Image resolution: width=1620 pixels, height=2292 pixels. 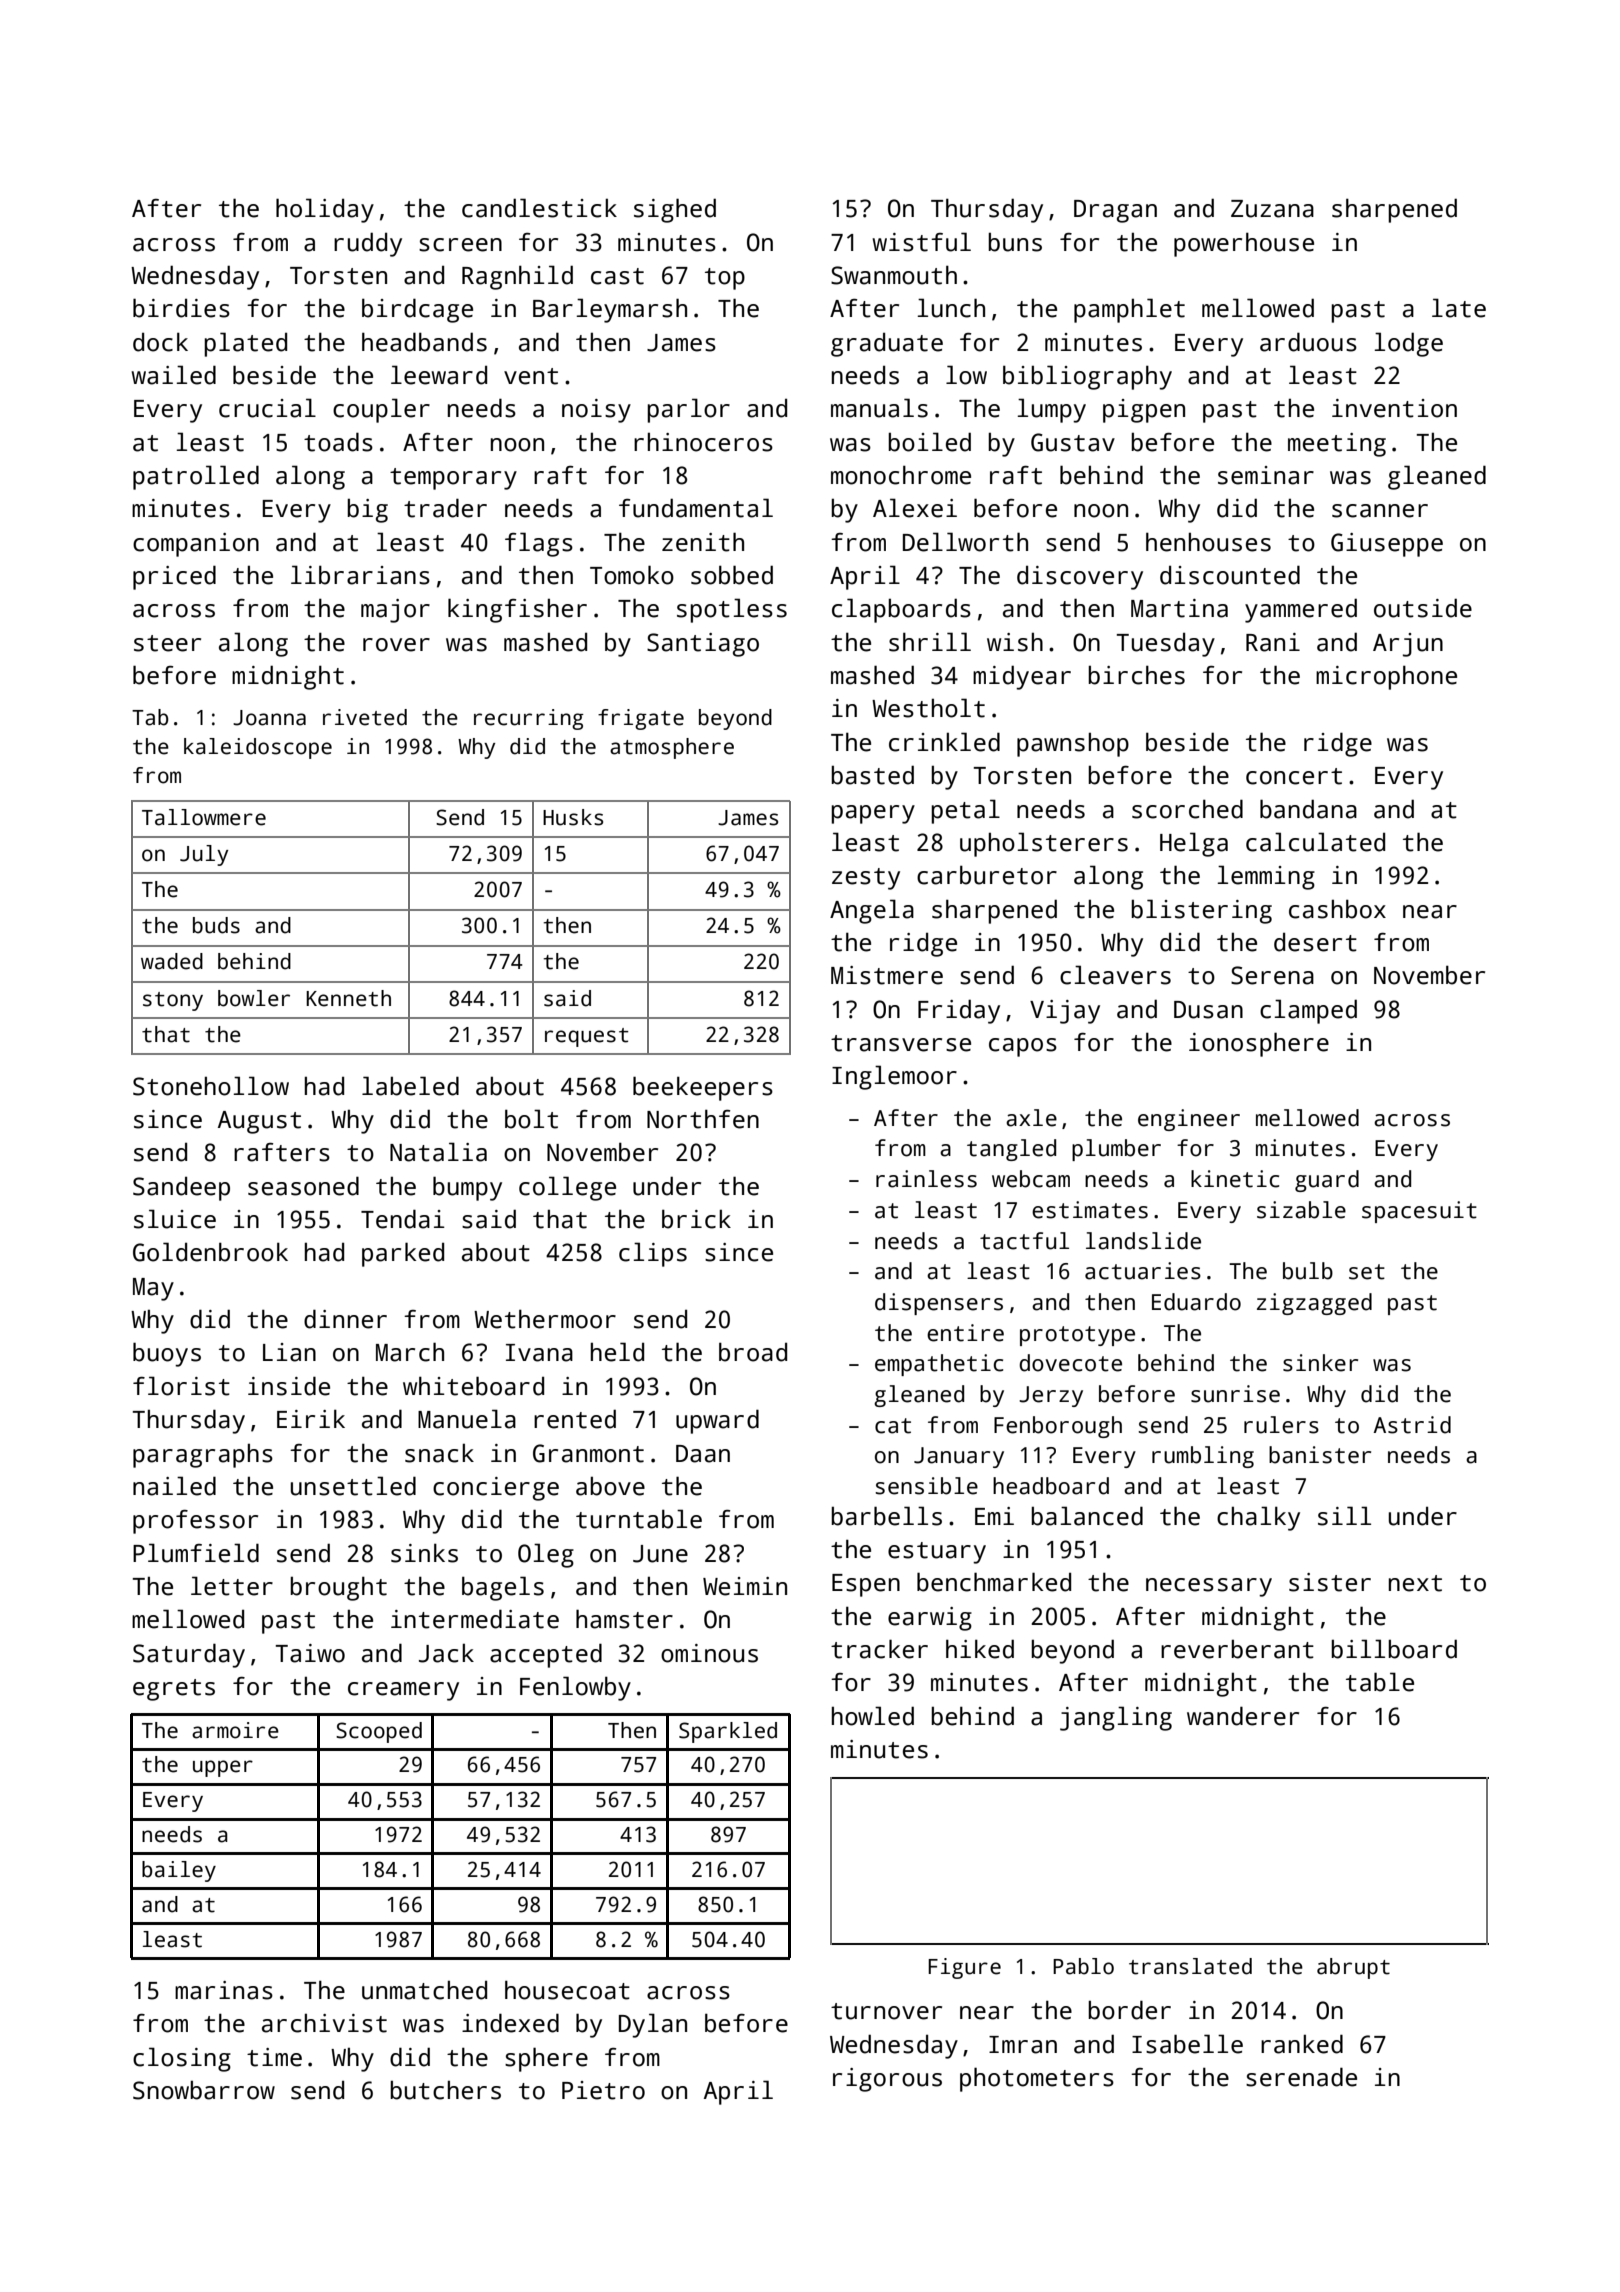 I want to click on pawnshop, so click(x=1073, y=745).
